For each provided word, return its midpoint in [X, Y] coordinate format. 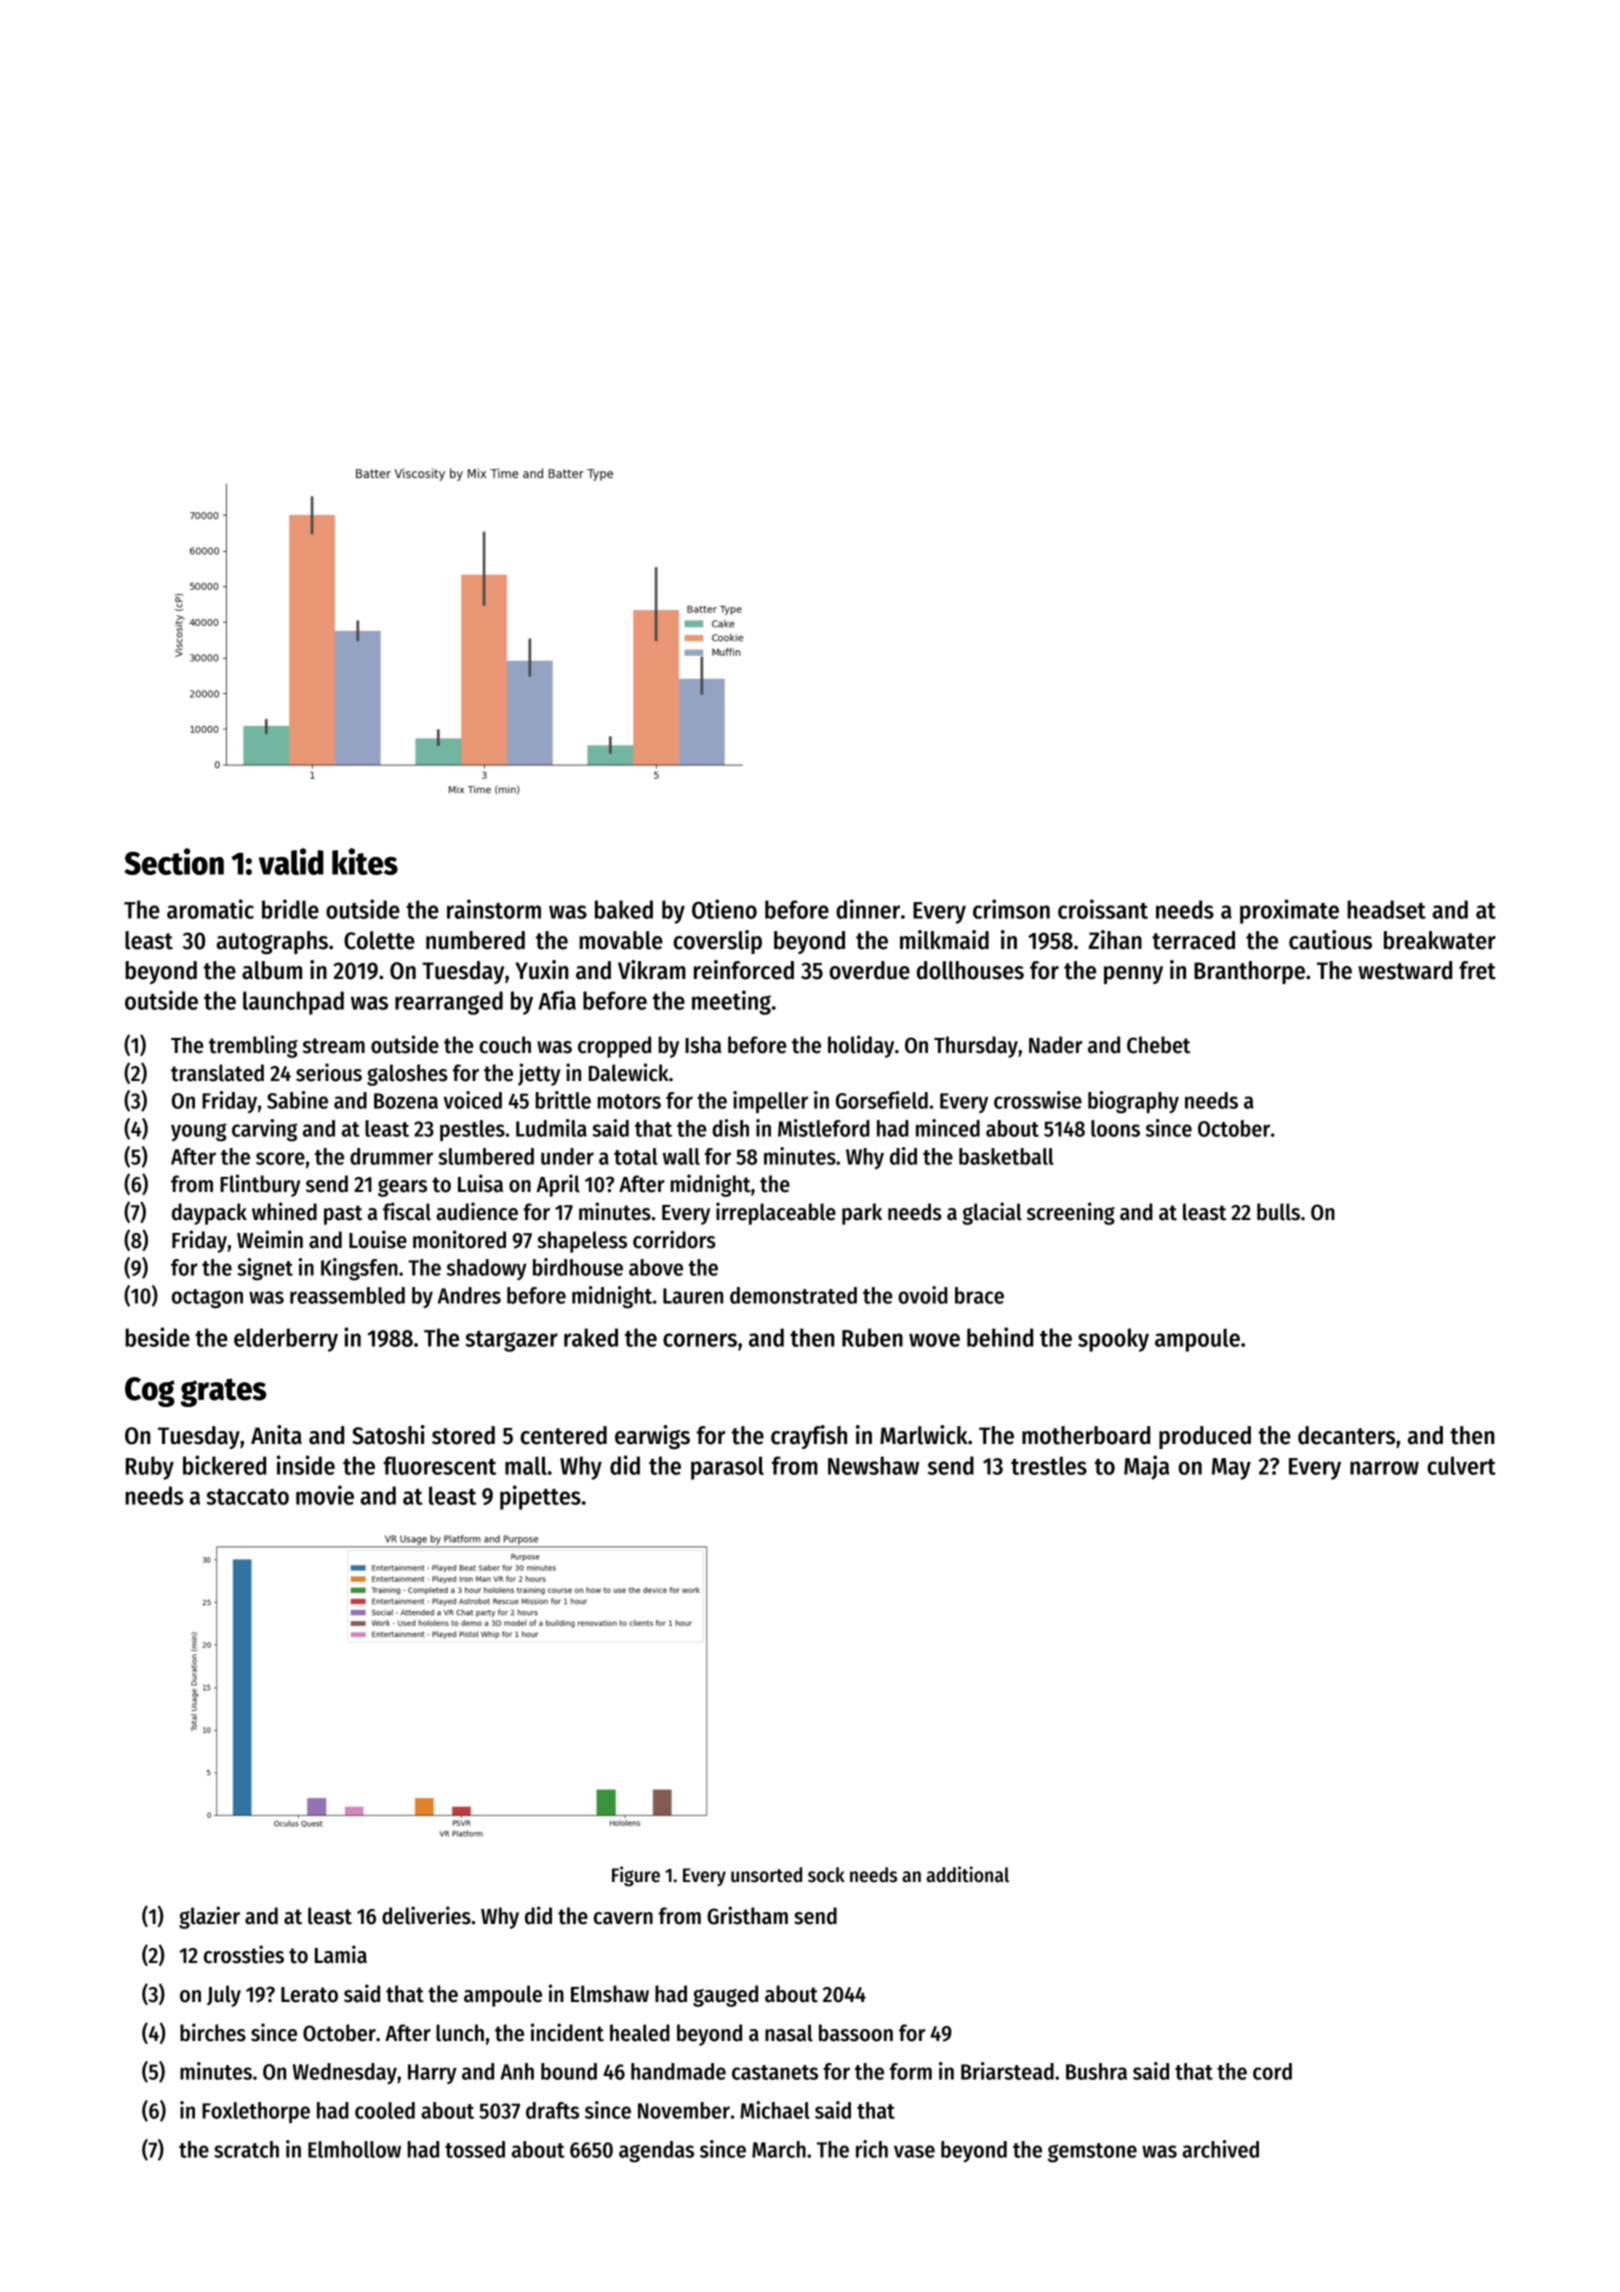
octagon [207, 1299]
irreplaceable [776, 1213]
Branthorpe [1249, 972]
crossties [244, 1954]
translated [217, 1073]
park [862, 1214]
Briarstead [1007, 2071]
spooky [1113, 1340]
